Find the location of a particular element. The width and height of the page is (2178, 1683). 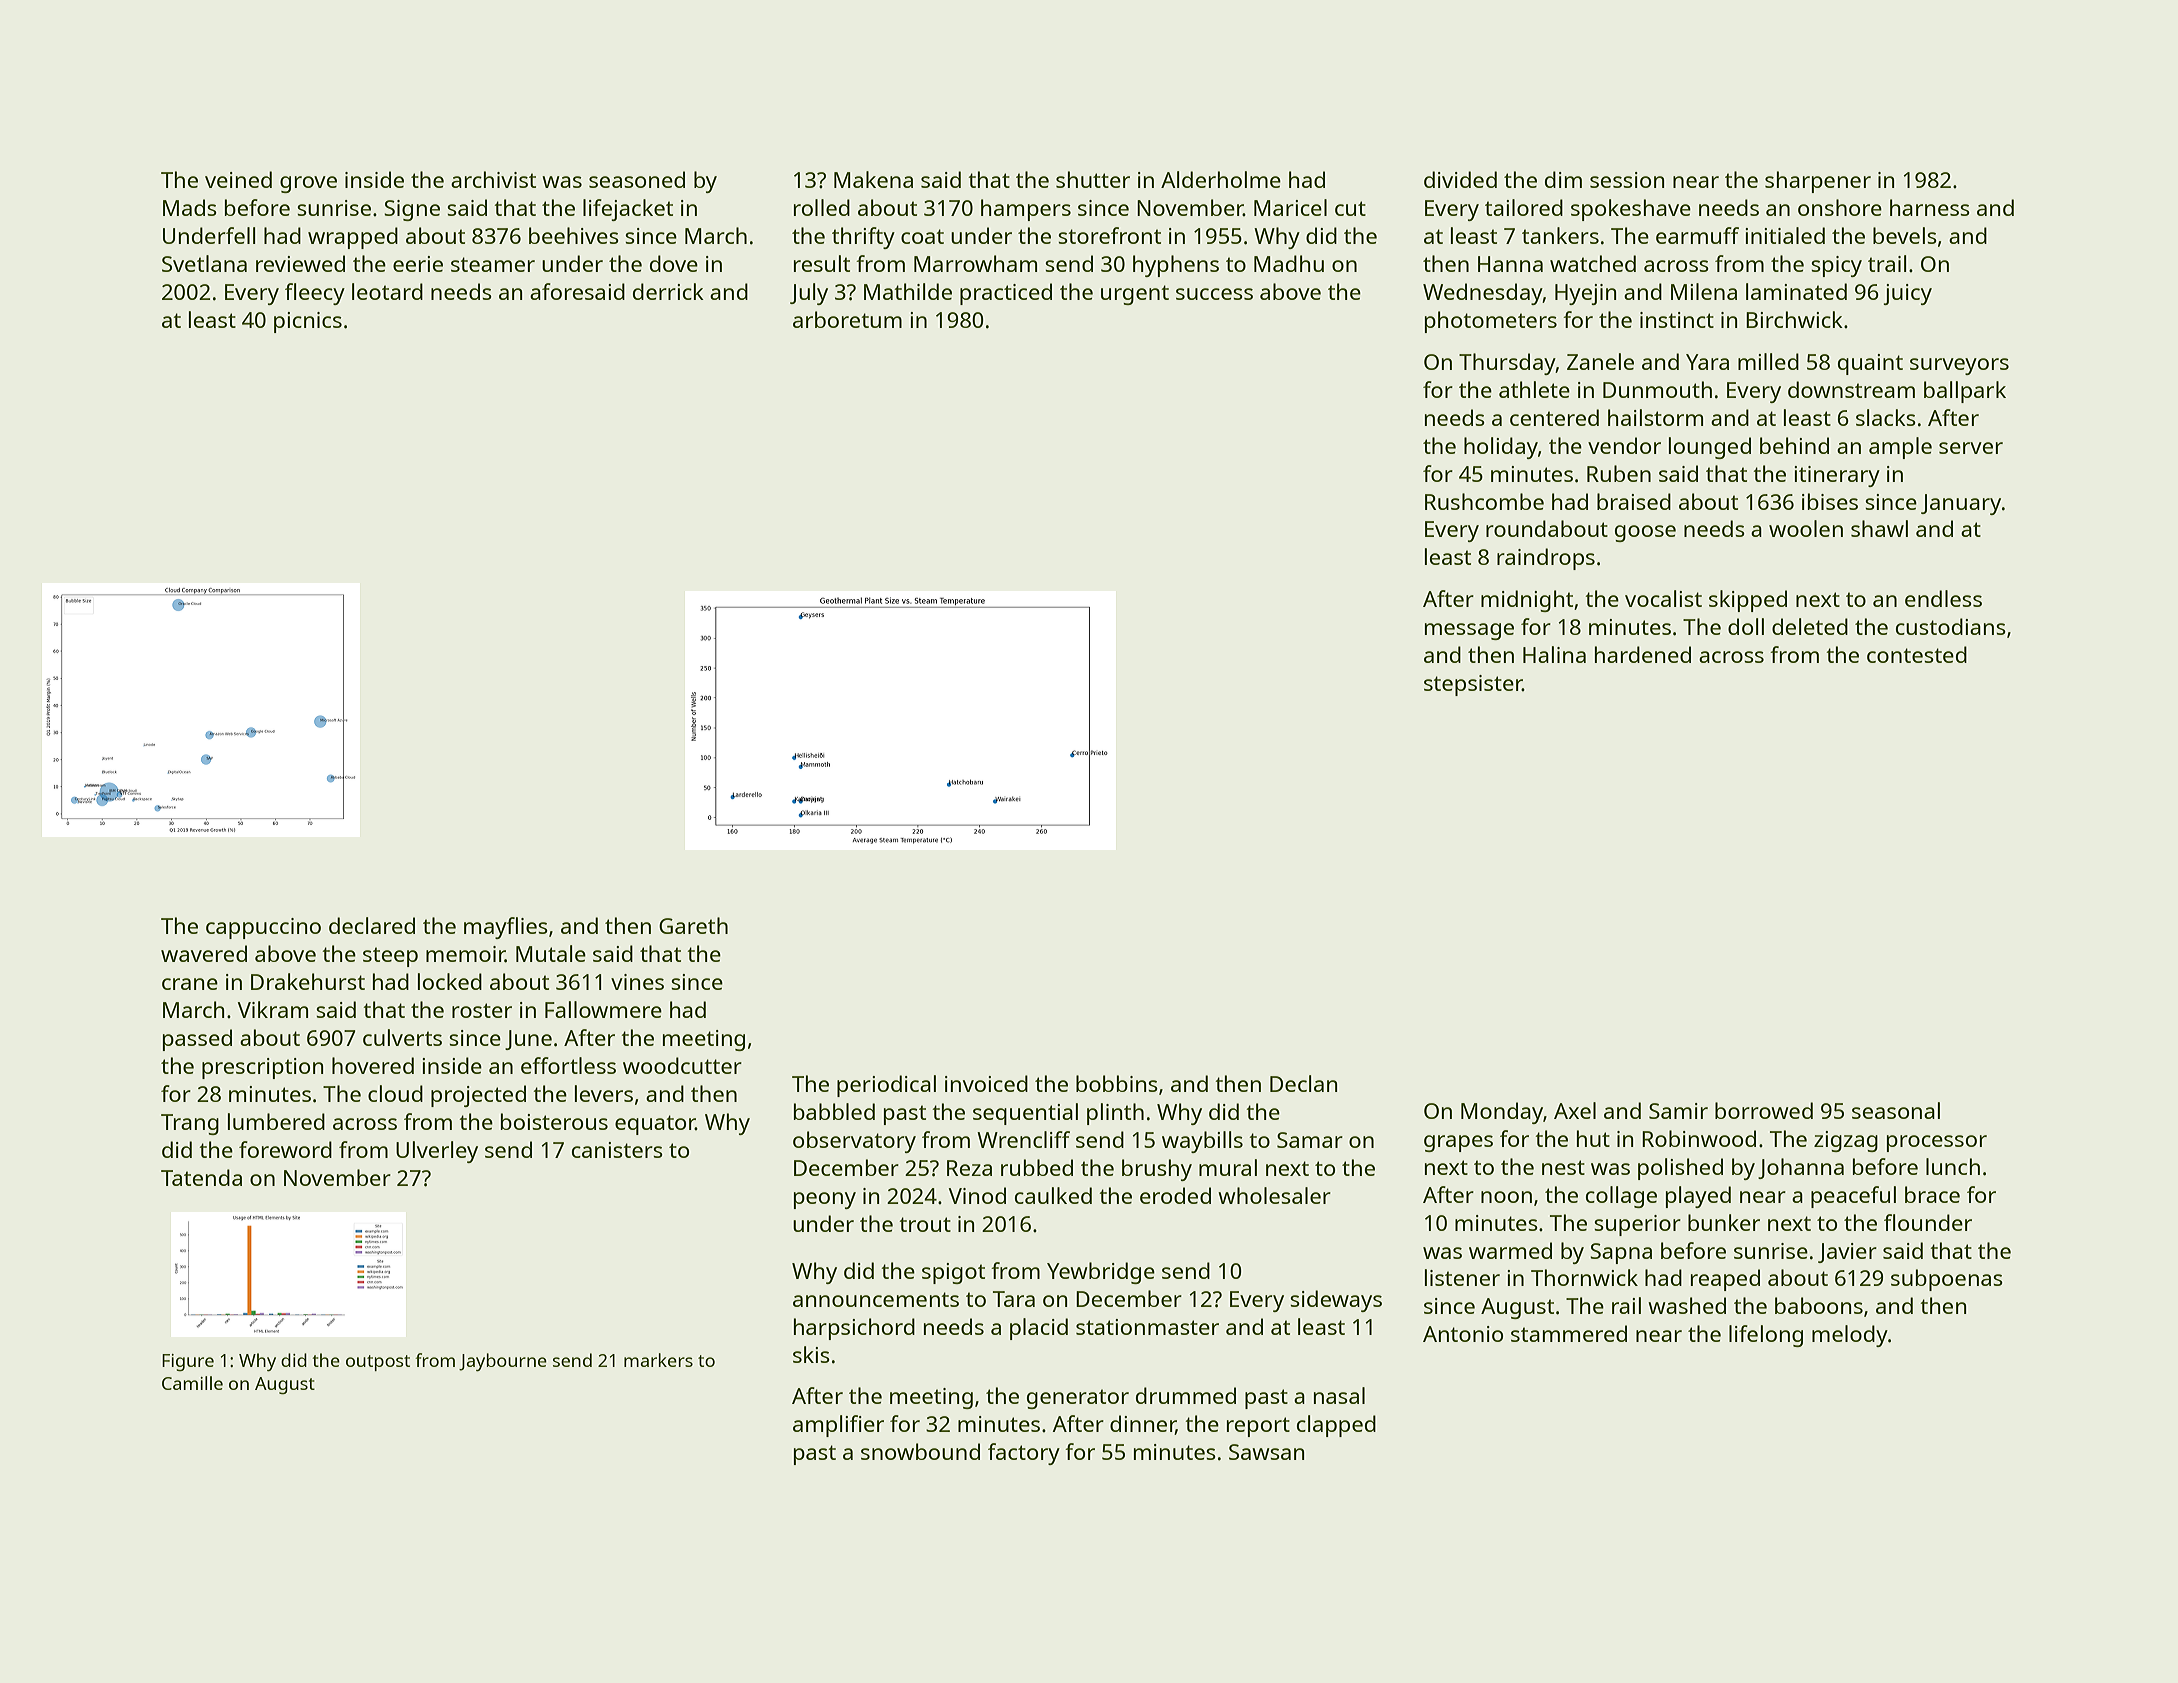

invoiced is located at coordinates (986, 1083).
